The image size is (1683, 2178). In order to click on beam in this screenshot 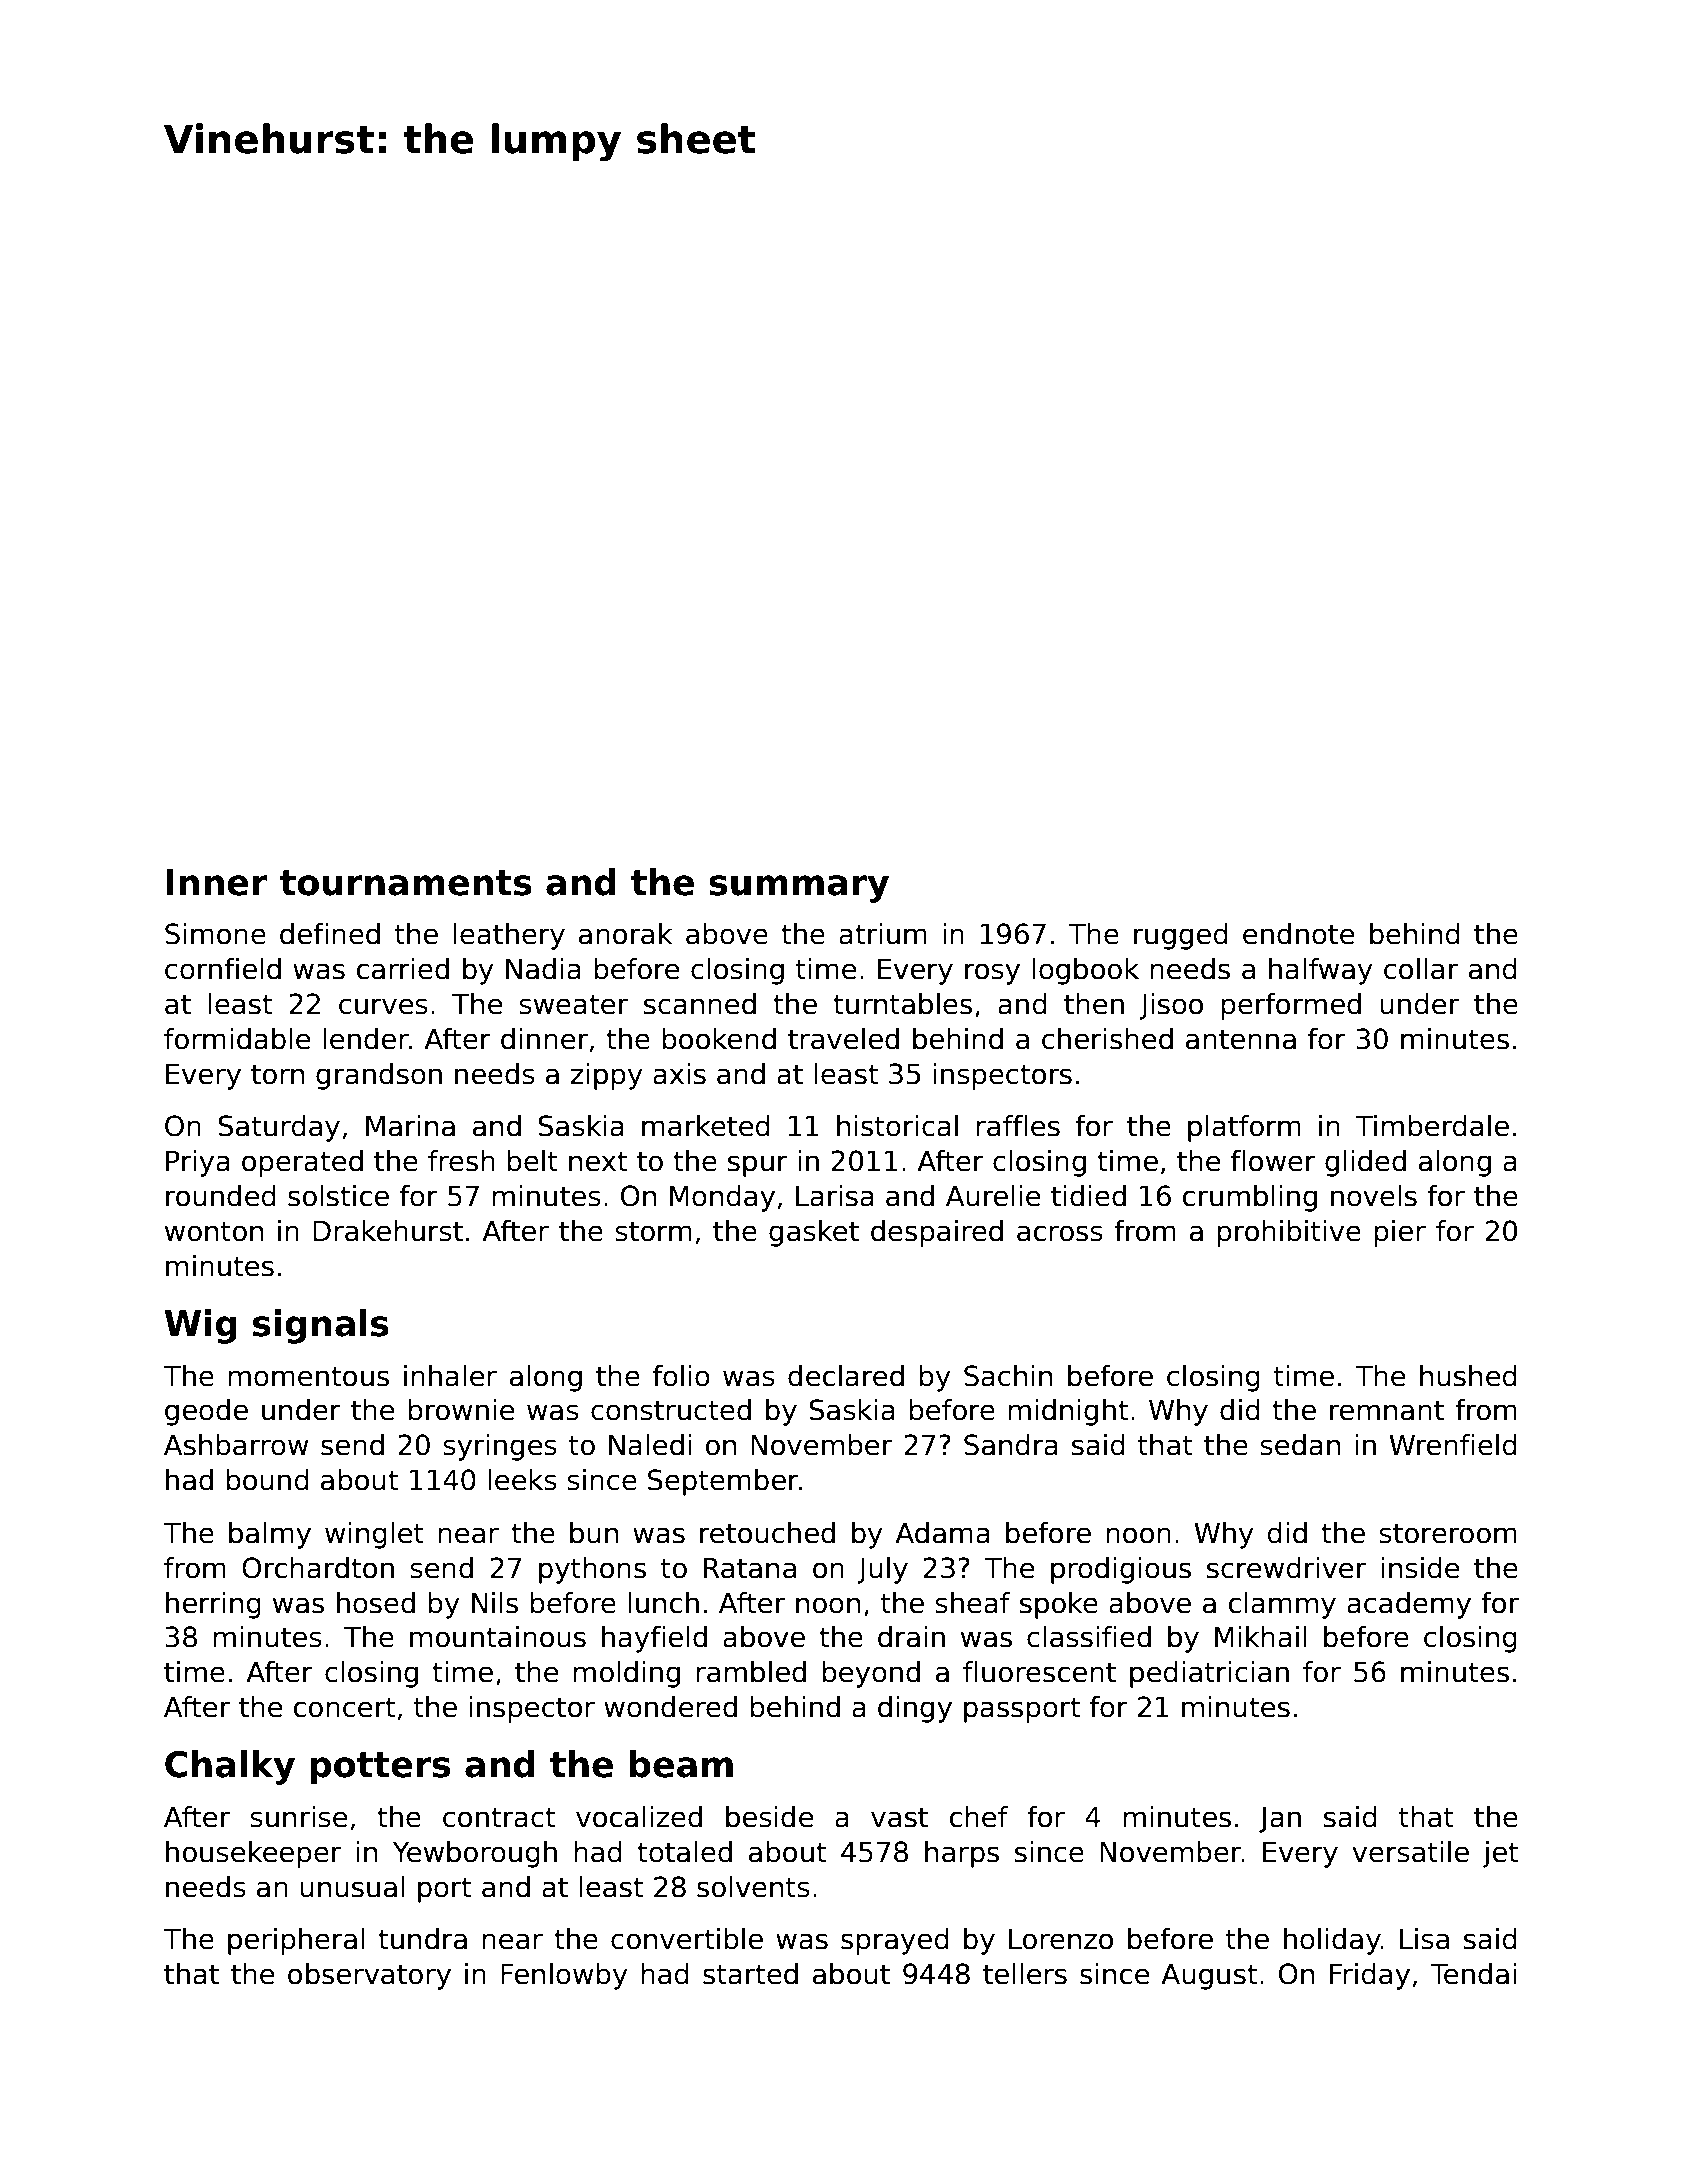, I will do `click(681, 1764)`.
